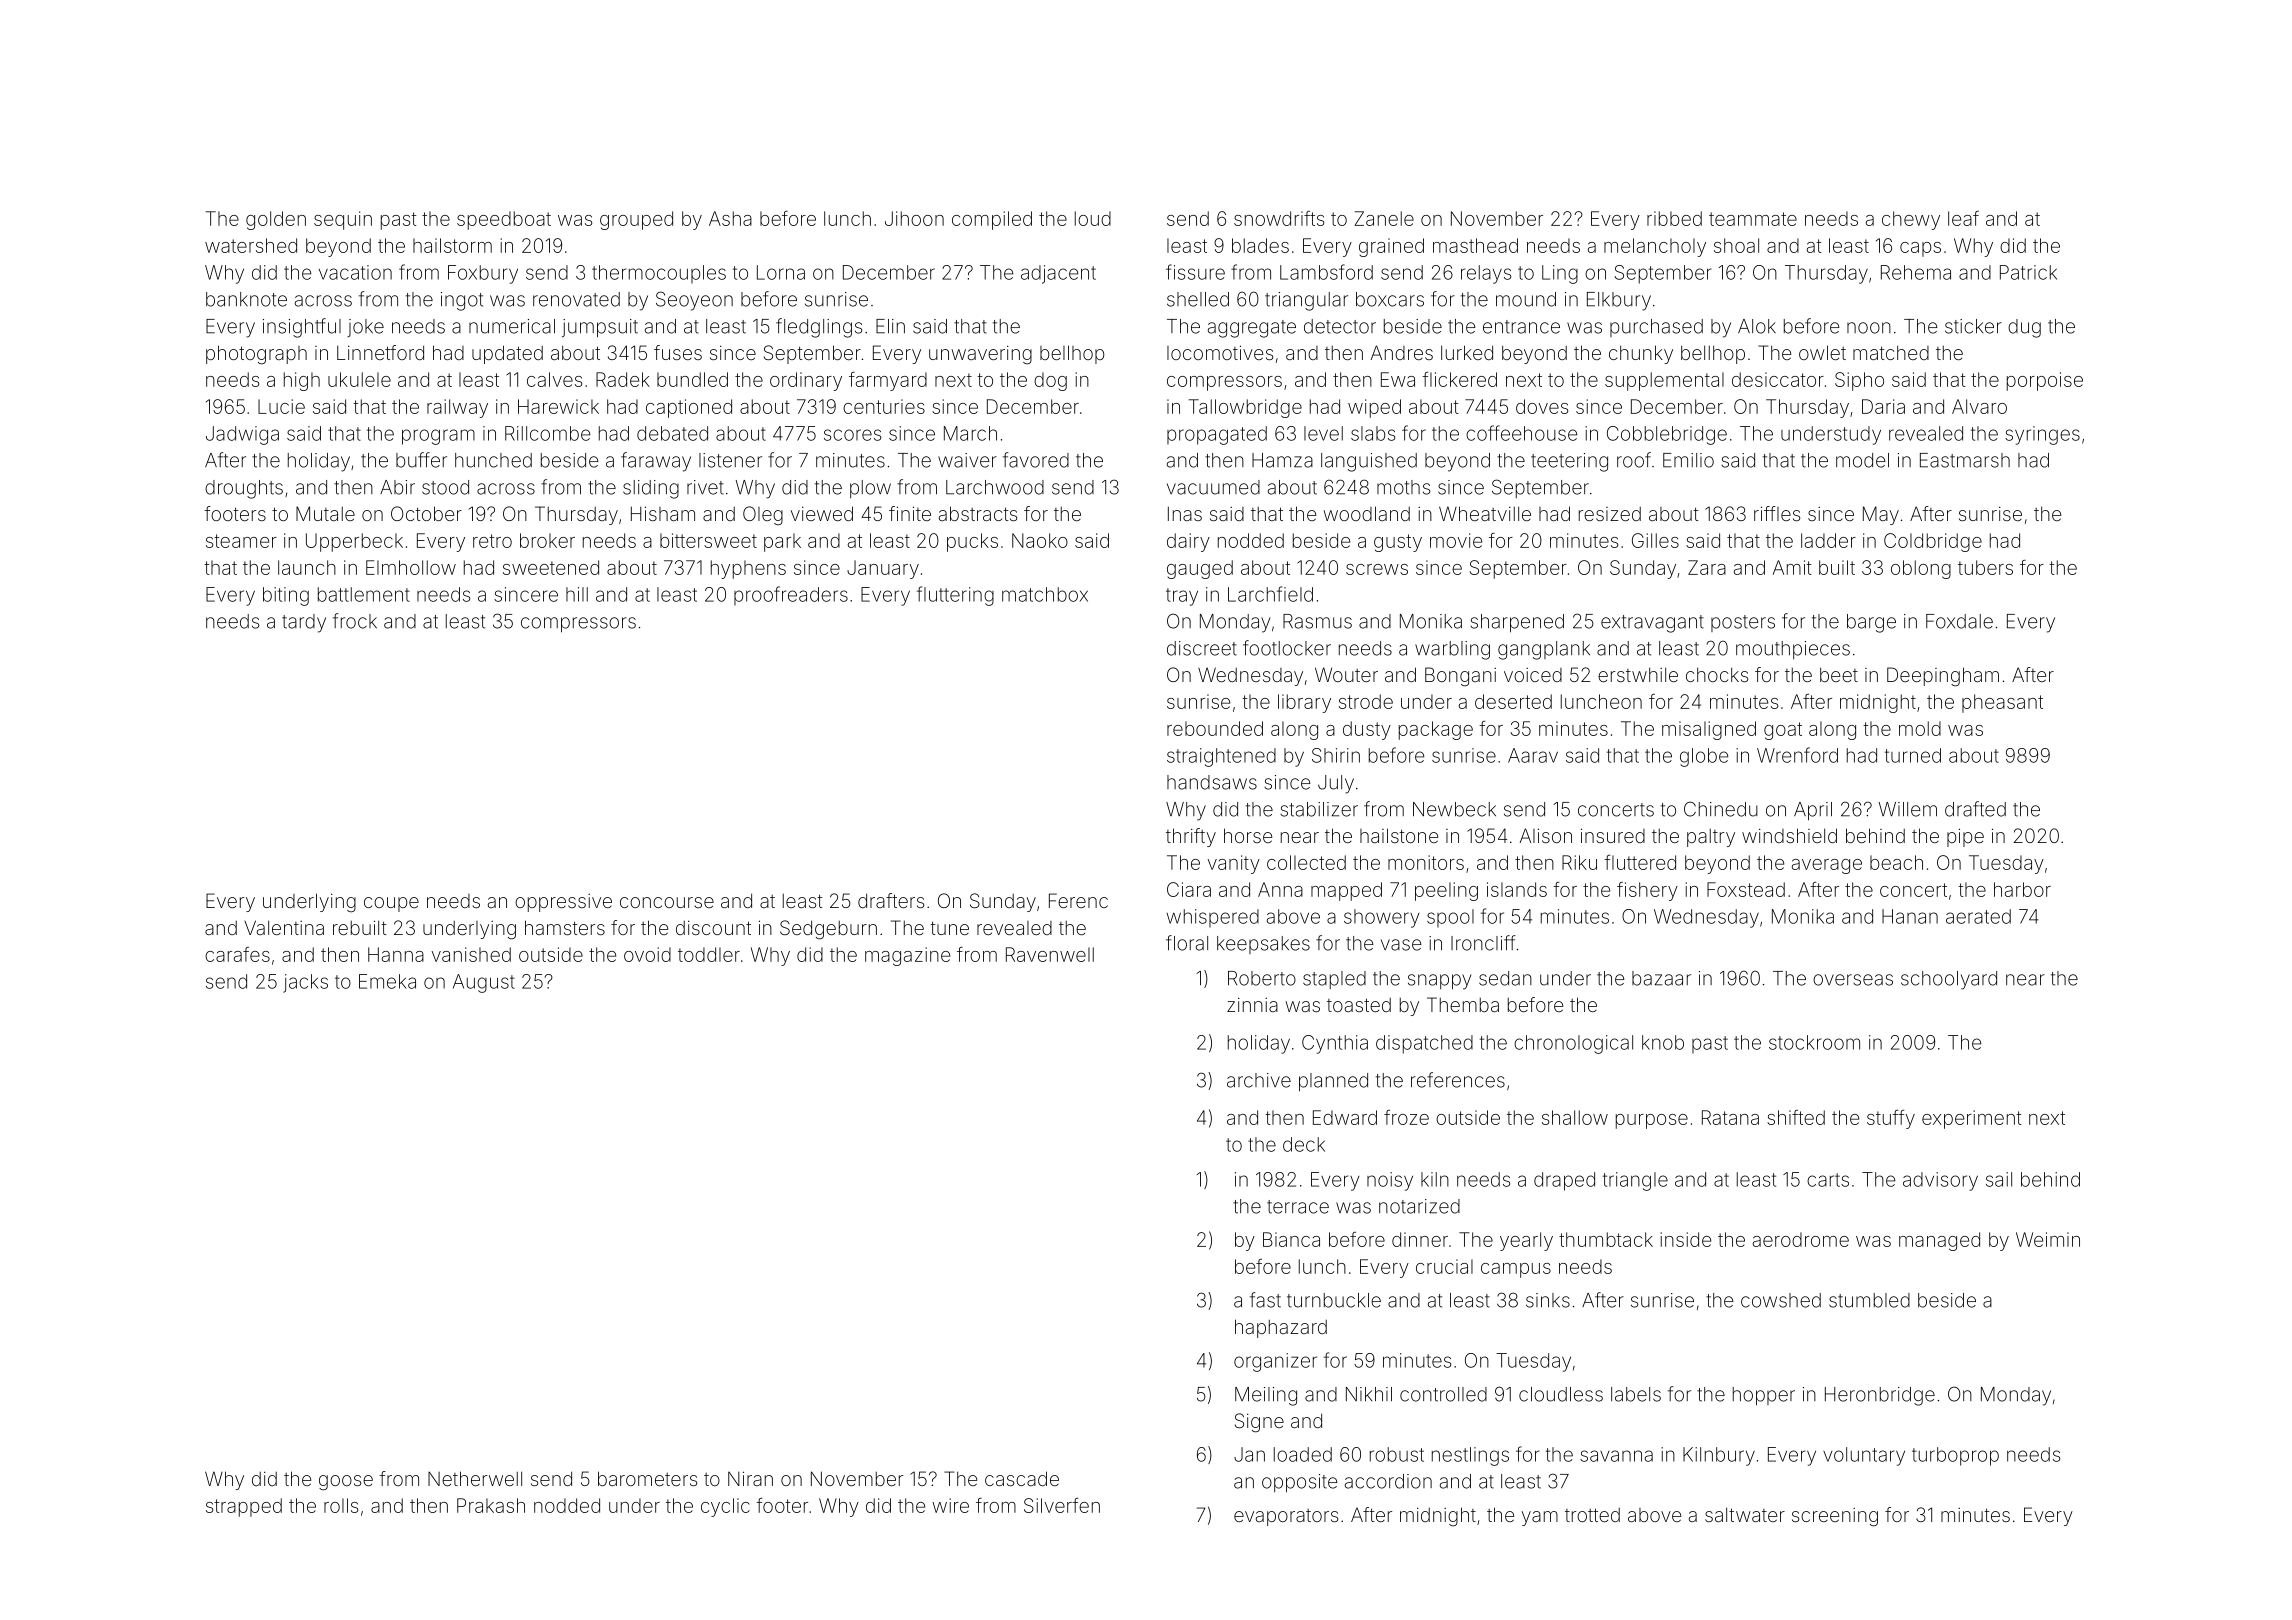  Describe the element at coordinates (1291, 1239) in the screenshot. I see `Bianca` at that location.
